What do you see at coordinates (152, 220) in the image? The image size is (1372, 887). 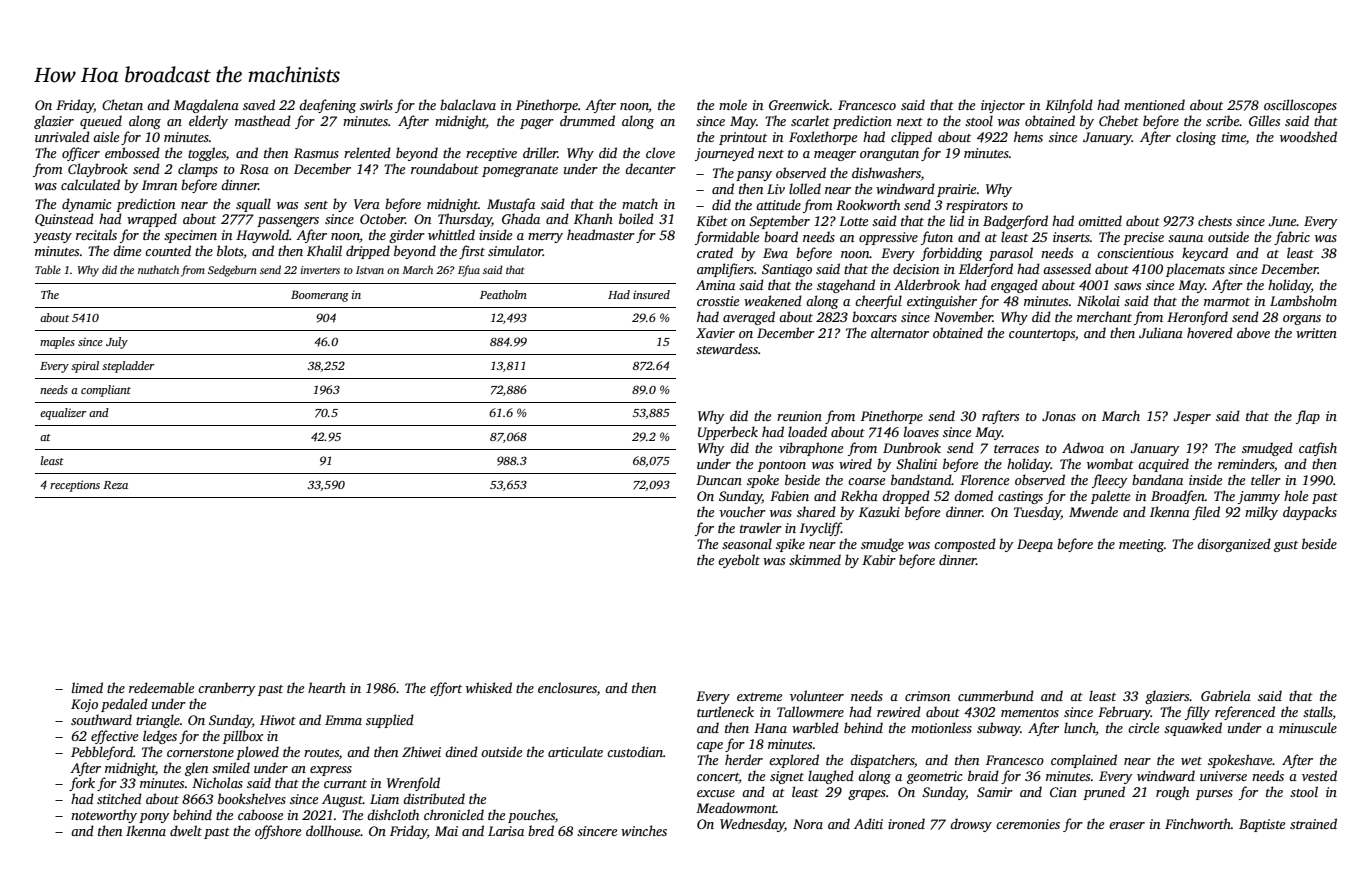 I see `wrapped` at bounding box center [152, 220].
